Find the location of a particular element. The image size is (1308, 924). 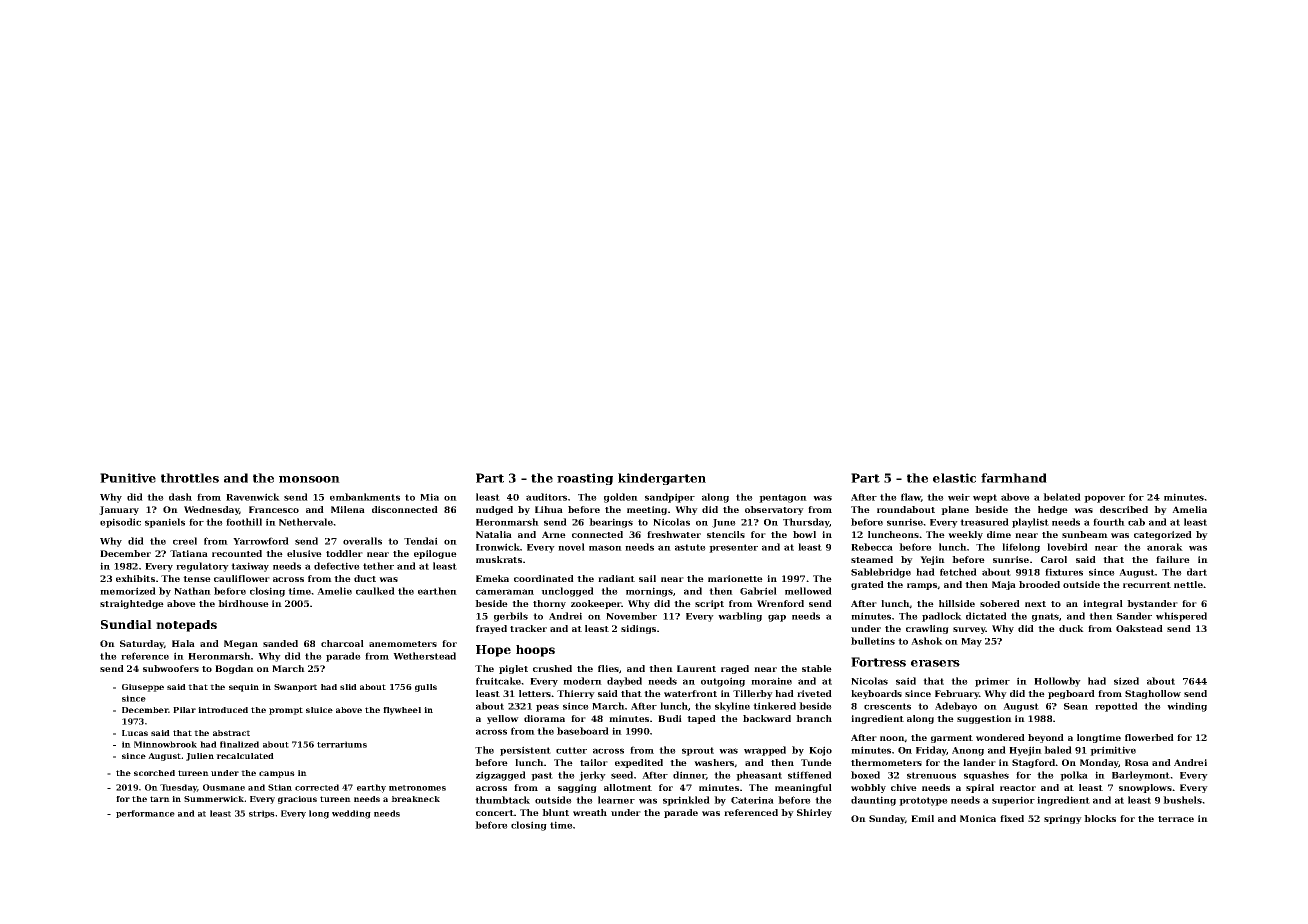

performance is located at coordinates (145, 814).
